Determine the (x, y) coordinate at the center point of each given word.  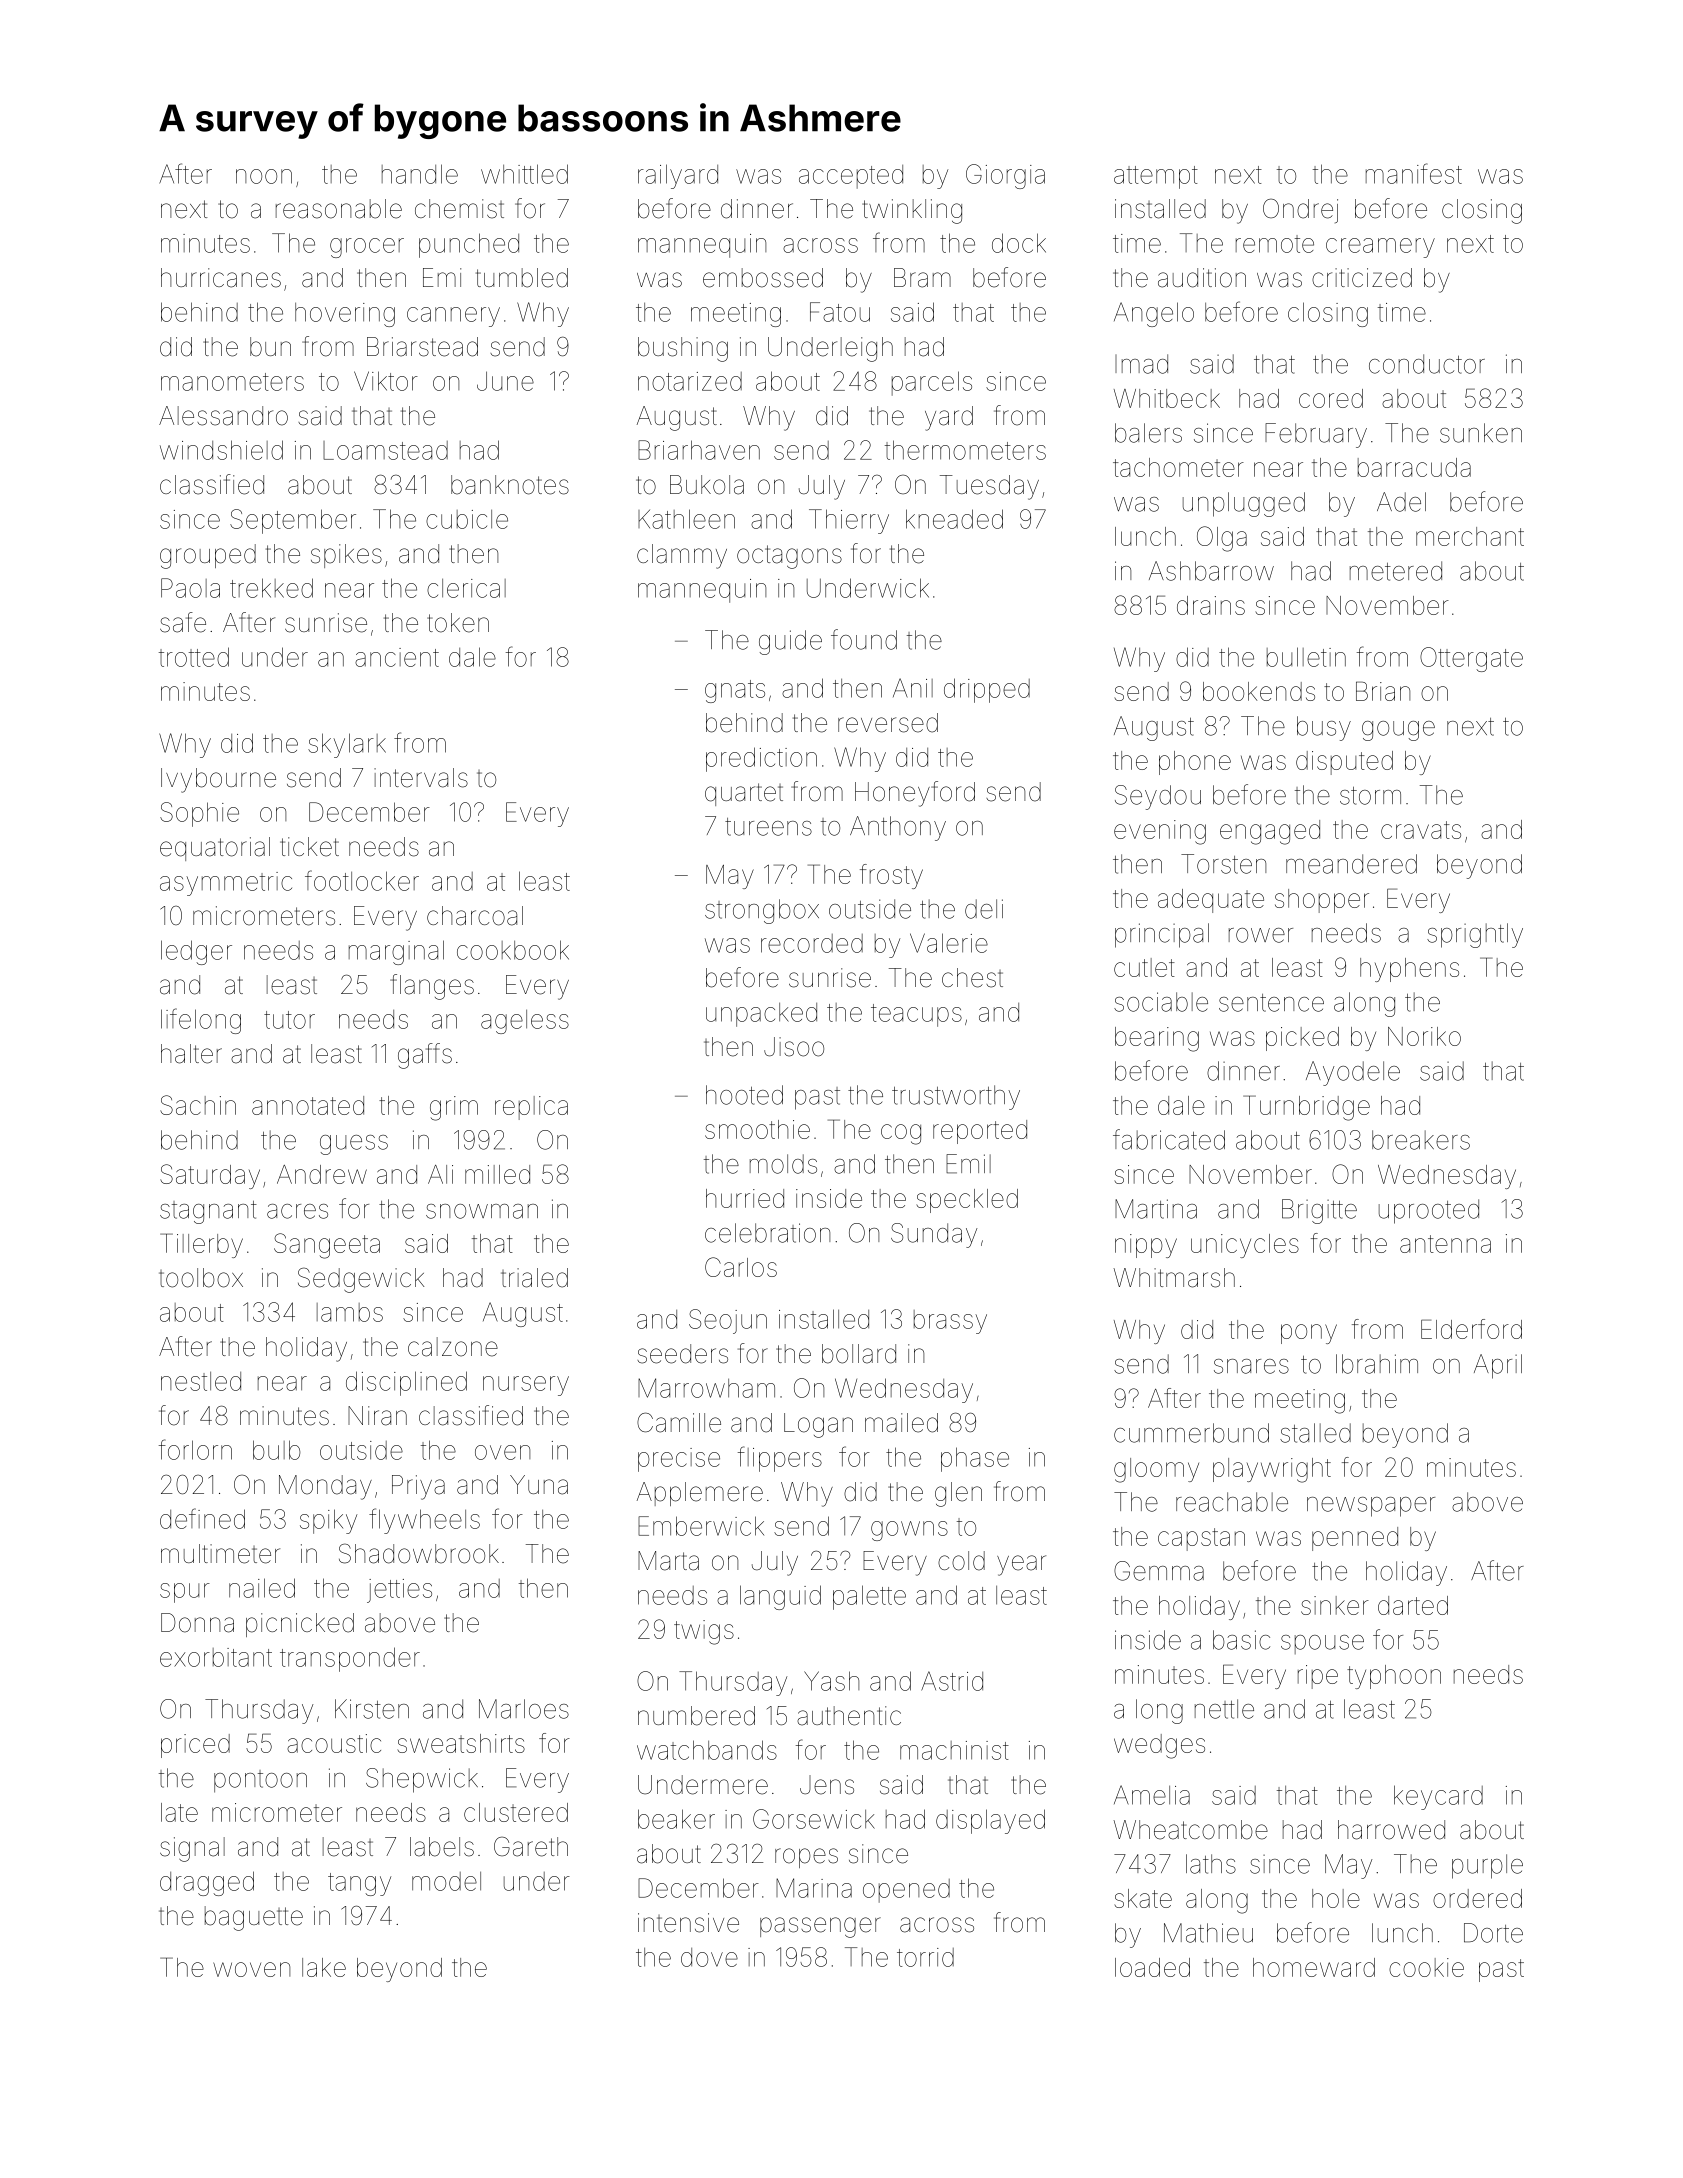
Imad (1141, 364)
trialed (534, 1278)
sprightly (1475, 935)
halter (191, 1054)
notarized (690, 381)
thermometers (965, 450)
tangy (359, 1884)
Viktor (386, 381)
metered (1396, 571)
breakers (1421, 1140)
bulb (277, 1450)
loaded (1152, 1967)
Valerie (949, 943)
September (293, 521)
